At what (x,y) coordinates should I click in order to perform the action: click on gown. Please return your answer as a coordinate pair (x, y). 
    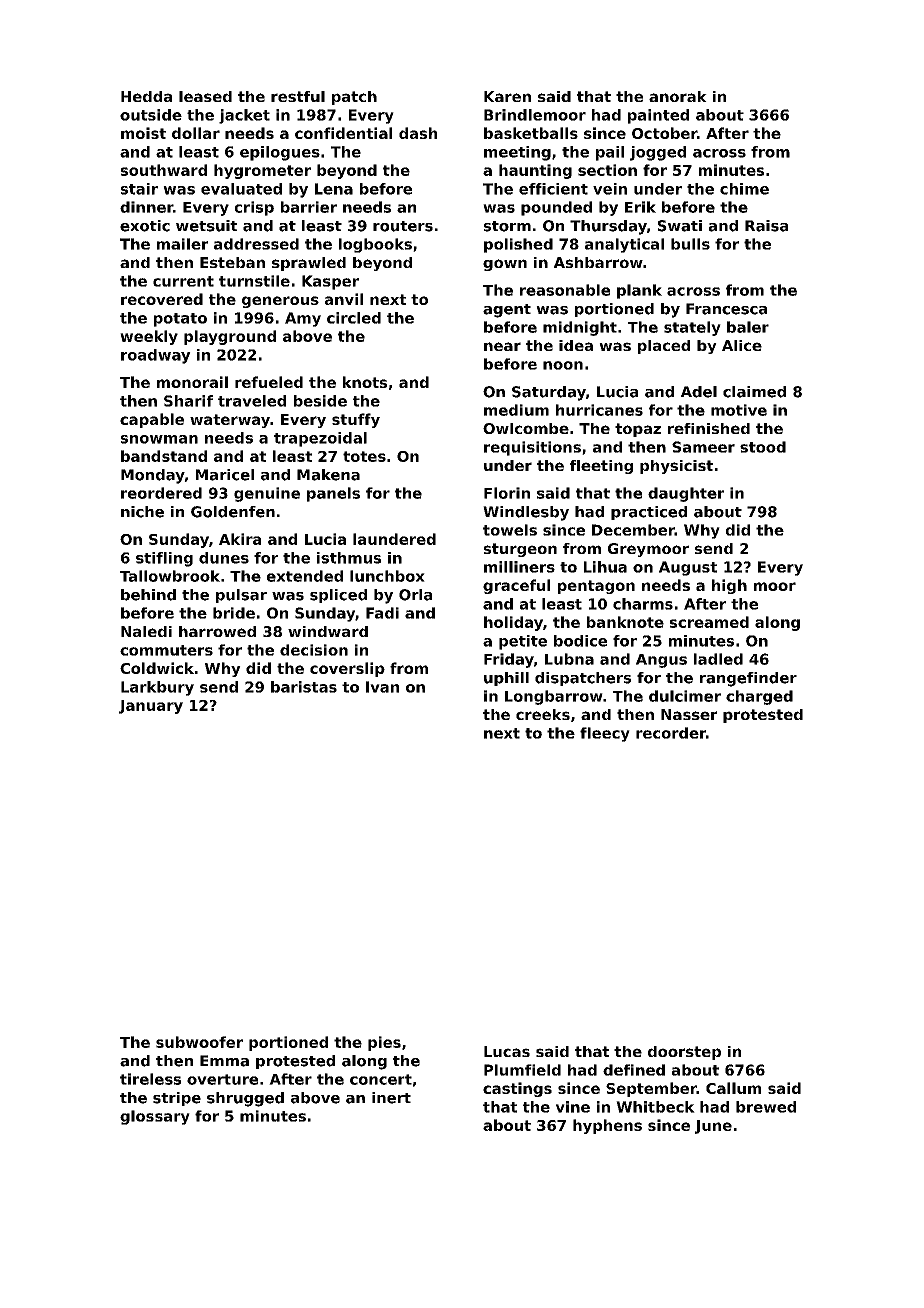
    Looking at the image, I should click on (505, 265).
